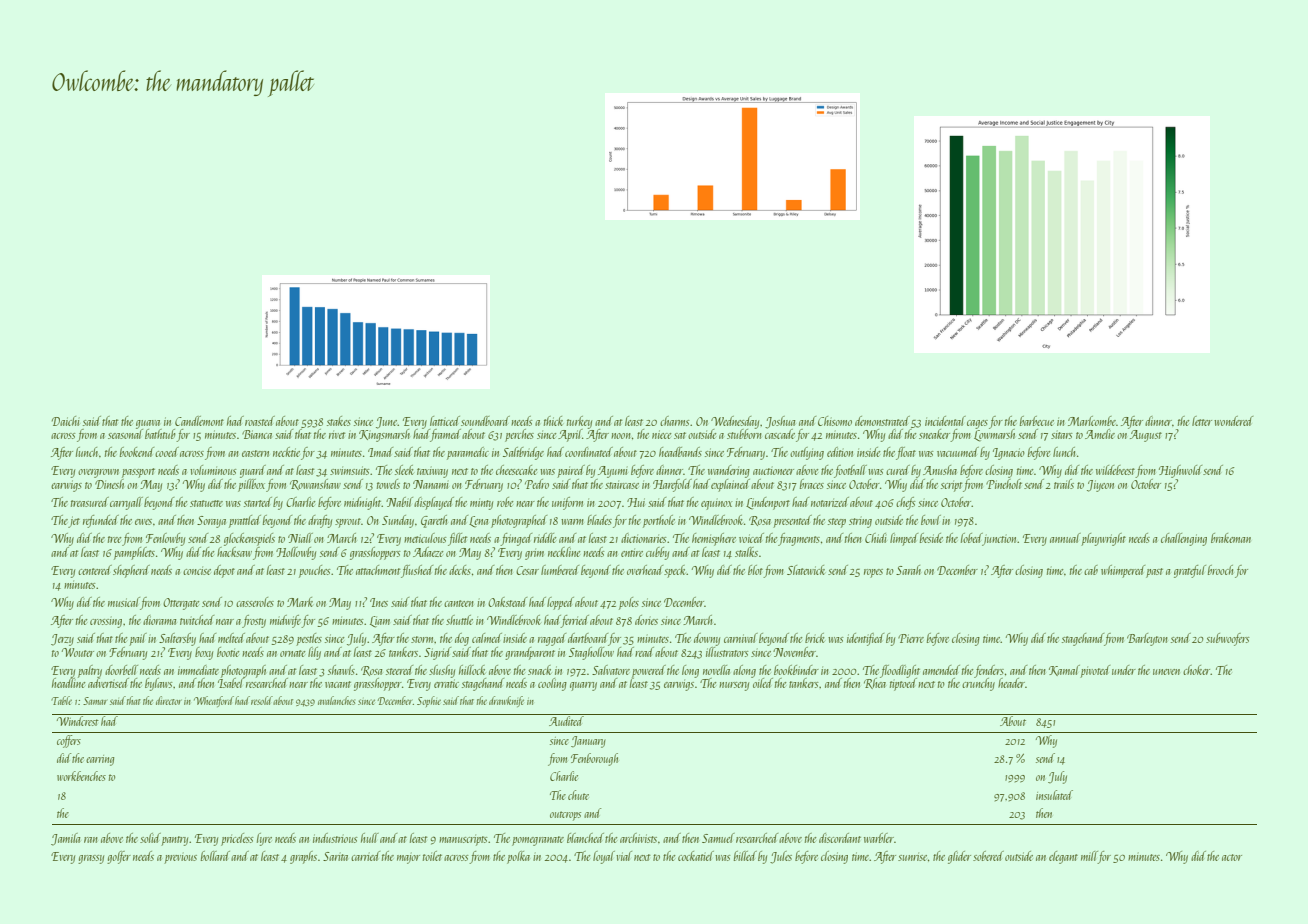 This screenshot has width=1308, height=924. What do you see at coordinates (538, 841) in the screenshot?
I see `pomegranate` at bounding box center [538, 841].
